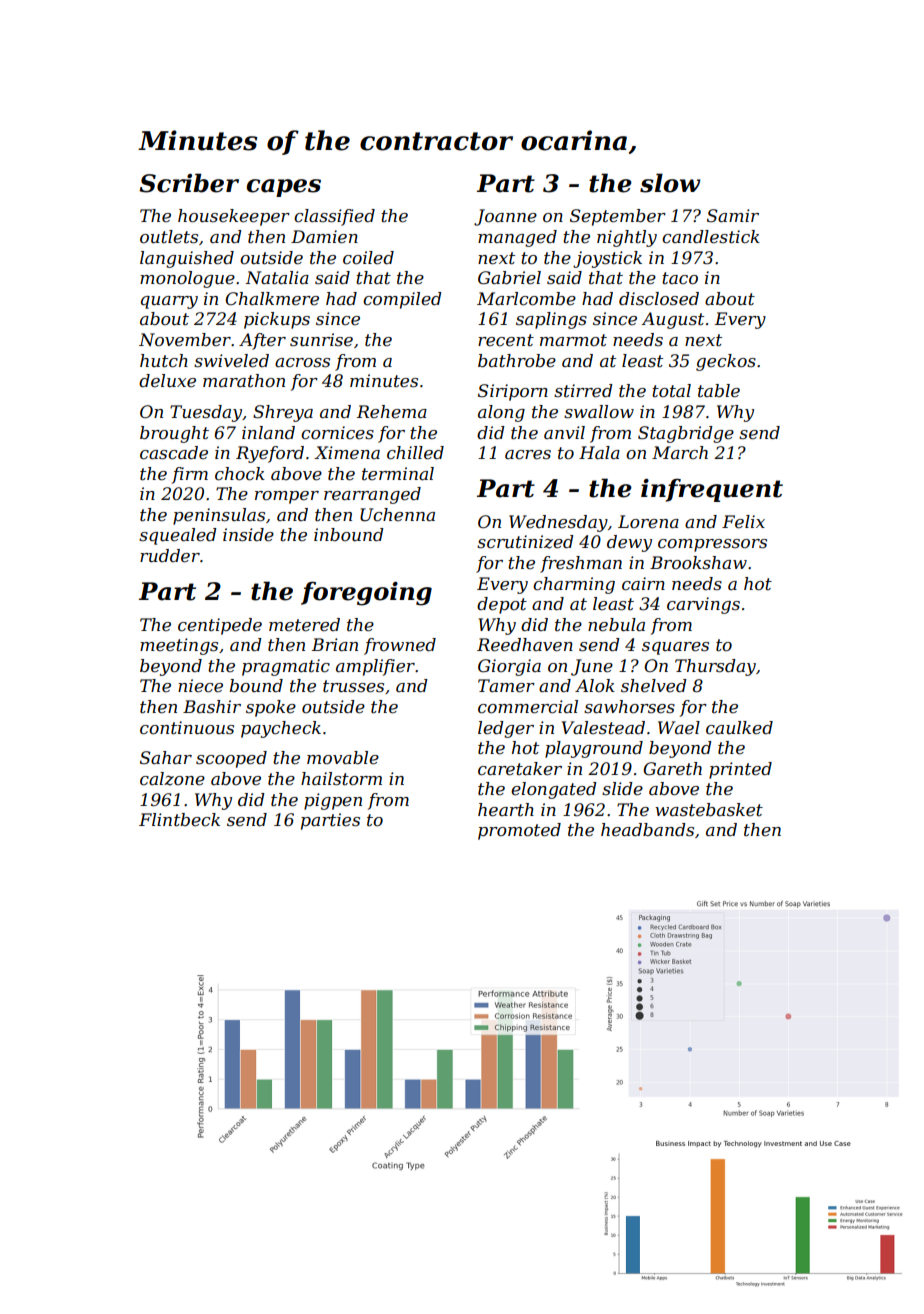 This document has width=924, height=1314. What do you see at coordinates (392, 412) in the document?
I see `Rehema` at bounding box center [392, 412].
